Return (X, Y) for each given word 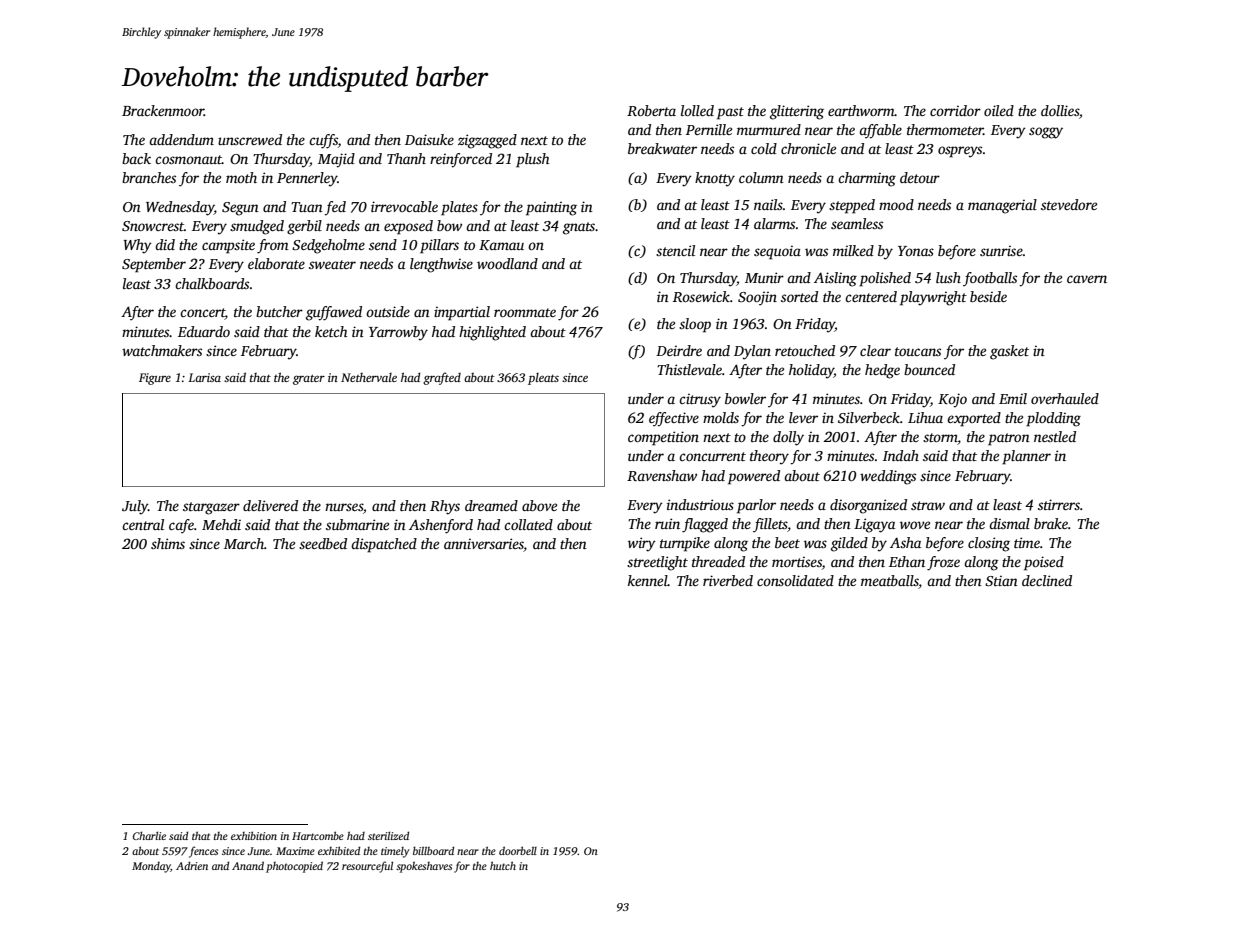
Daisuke (429, 139)
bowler (745, 398)
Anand (248, 865)
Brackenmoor (163, 110)
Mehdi (221, 524)
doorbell (518, 850)
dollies (1060, 110)
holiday (811, 371)
